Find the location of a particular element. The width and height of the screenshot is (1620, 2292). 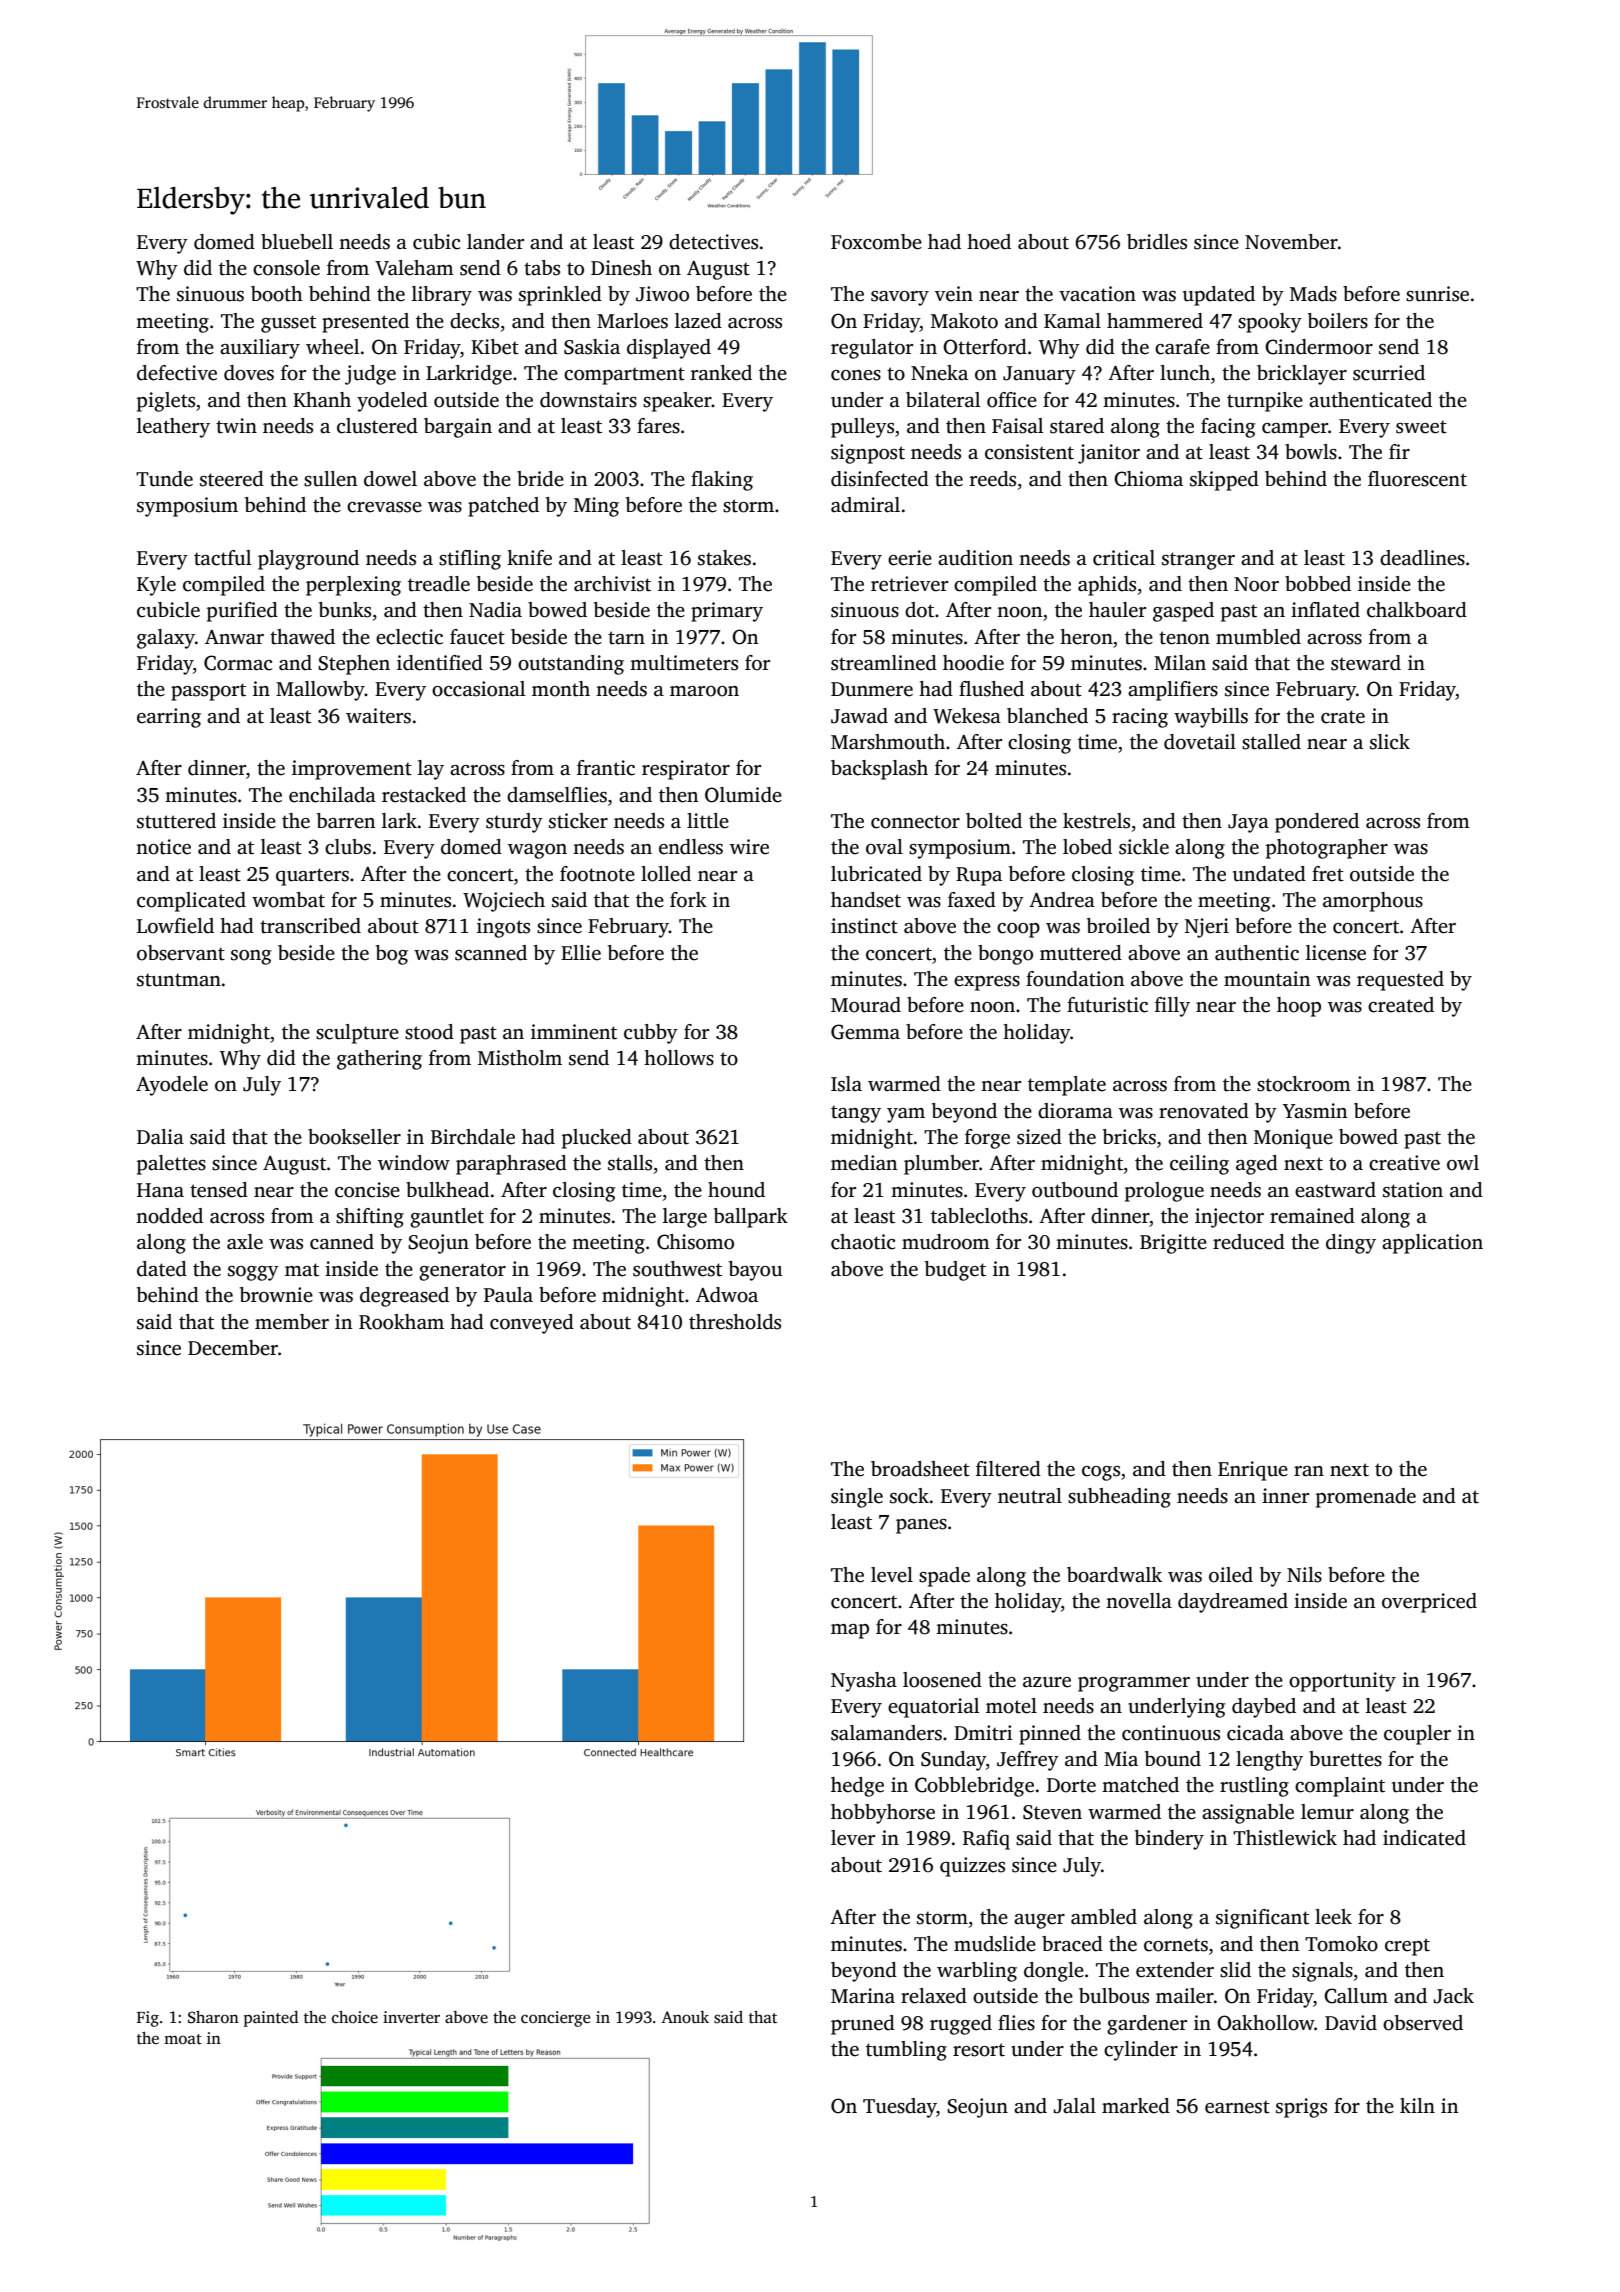

single is located at coordinates (857, 1498).
